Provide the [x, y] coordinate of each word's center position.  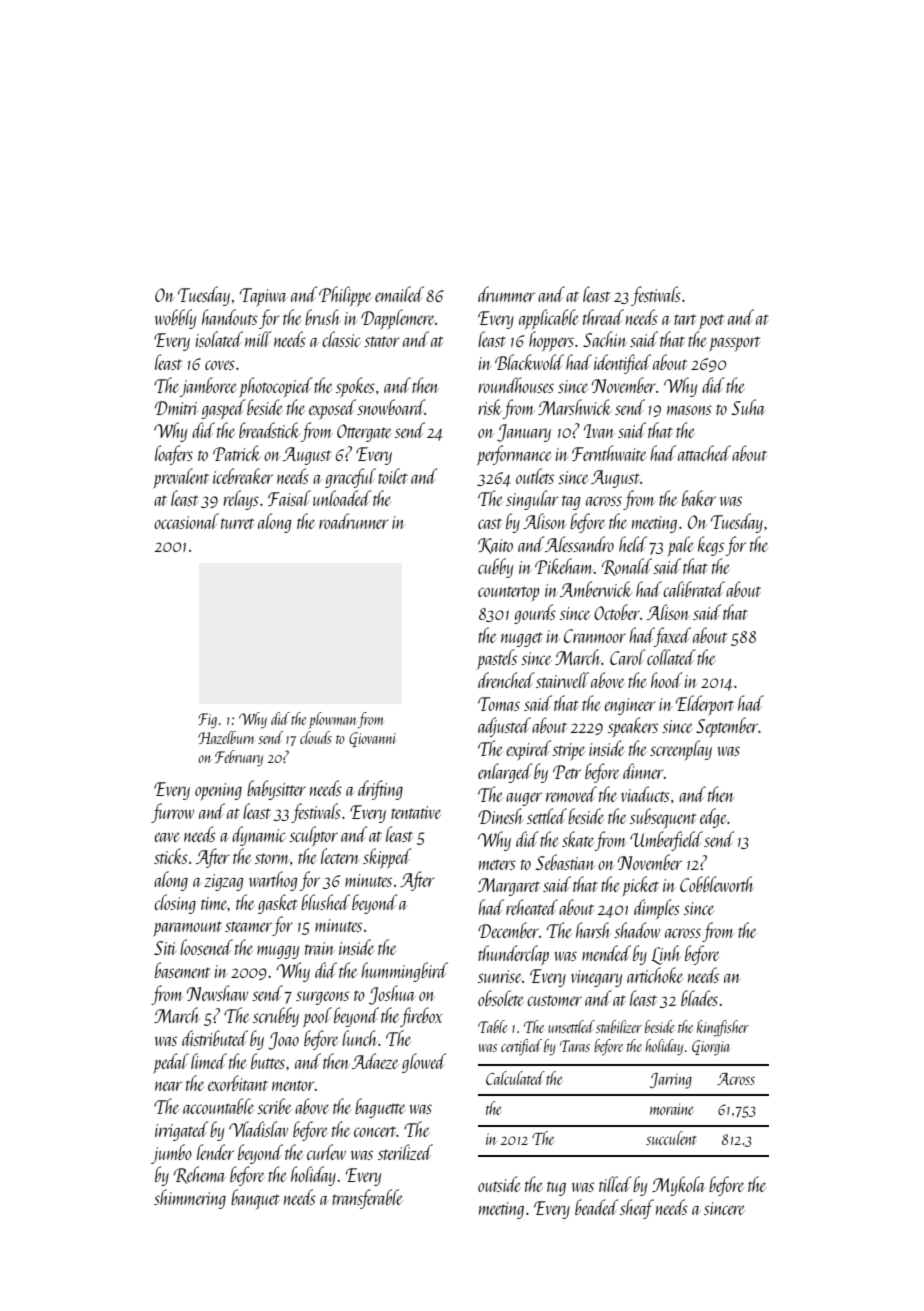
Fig [207, 721]
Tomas [499, 704]
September [727, 727]
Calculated [515, 1078]
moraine [671, 1109]
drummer [506, 294]
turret [237, 523]
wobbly [175, 319]
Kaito [495, 546]
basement [182, 970]
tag [571, 502]
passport [734, 343]
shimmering [190, 1199]
